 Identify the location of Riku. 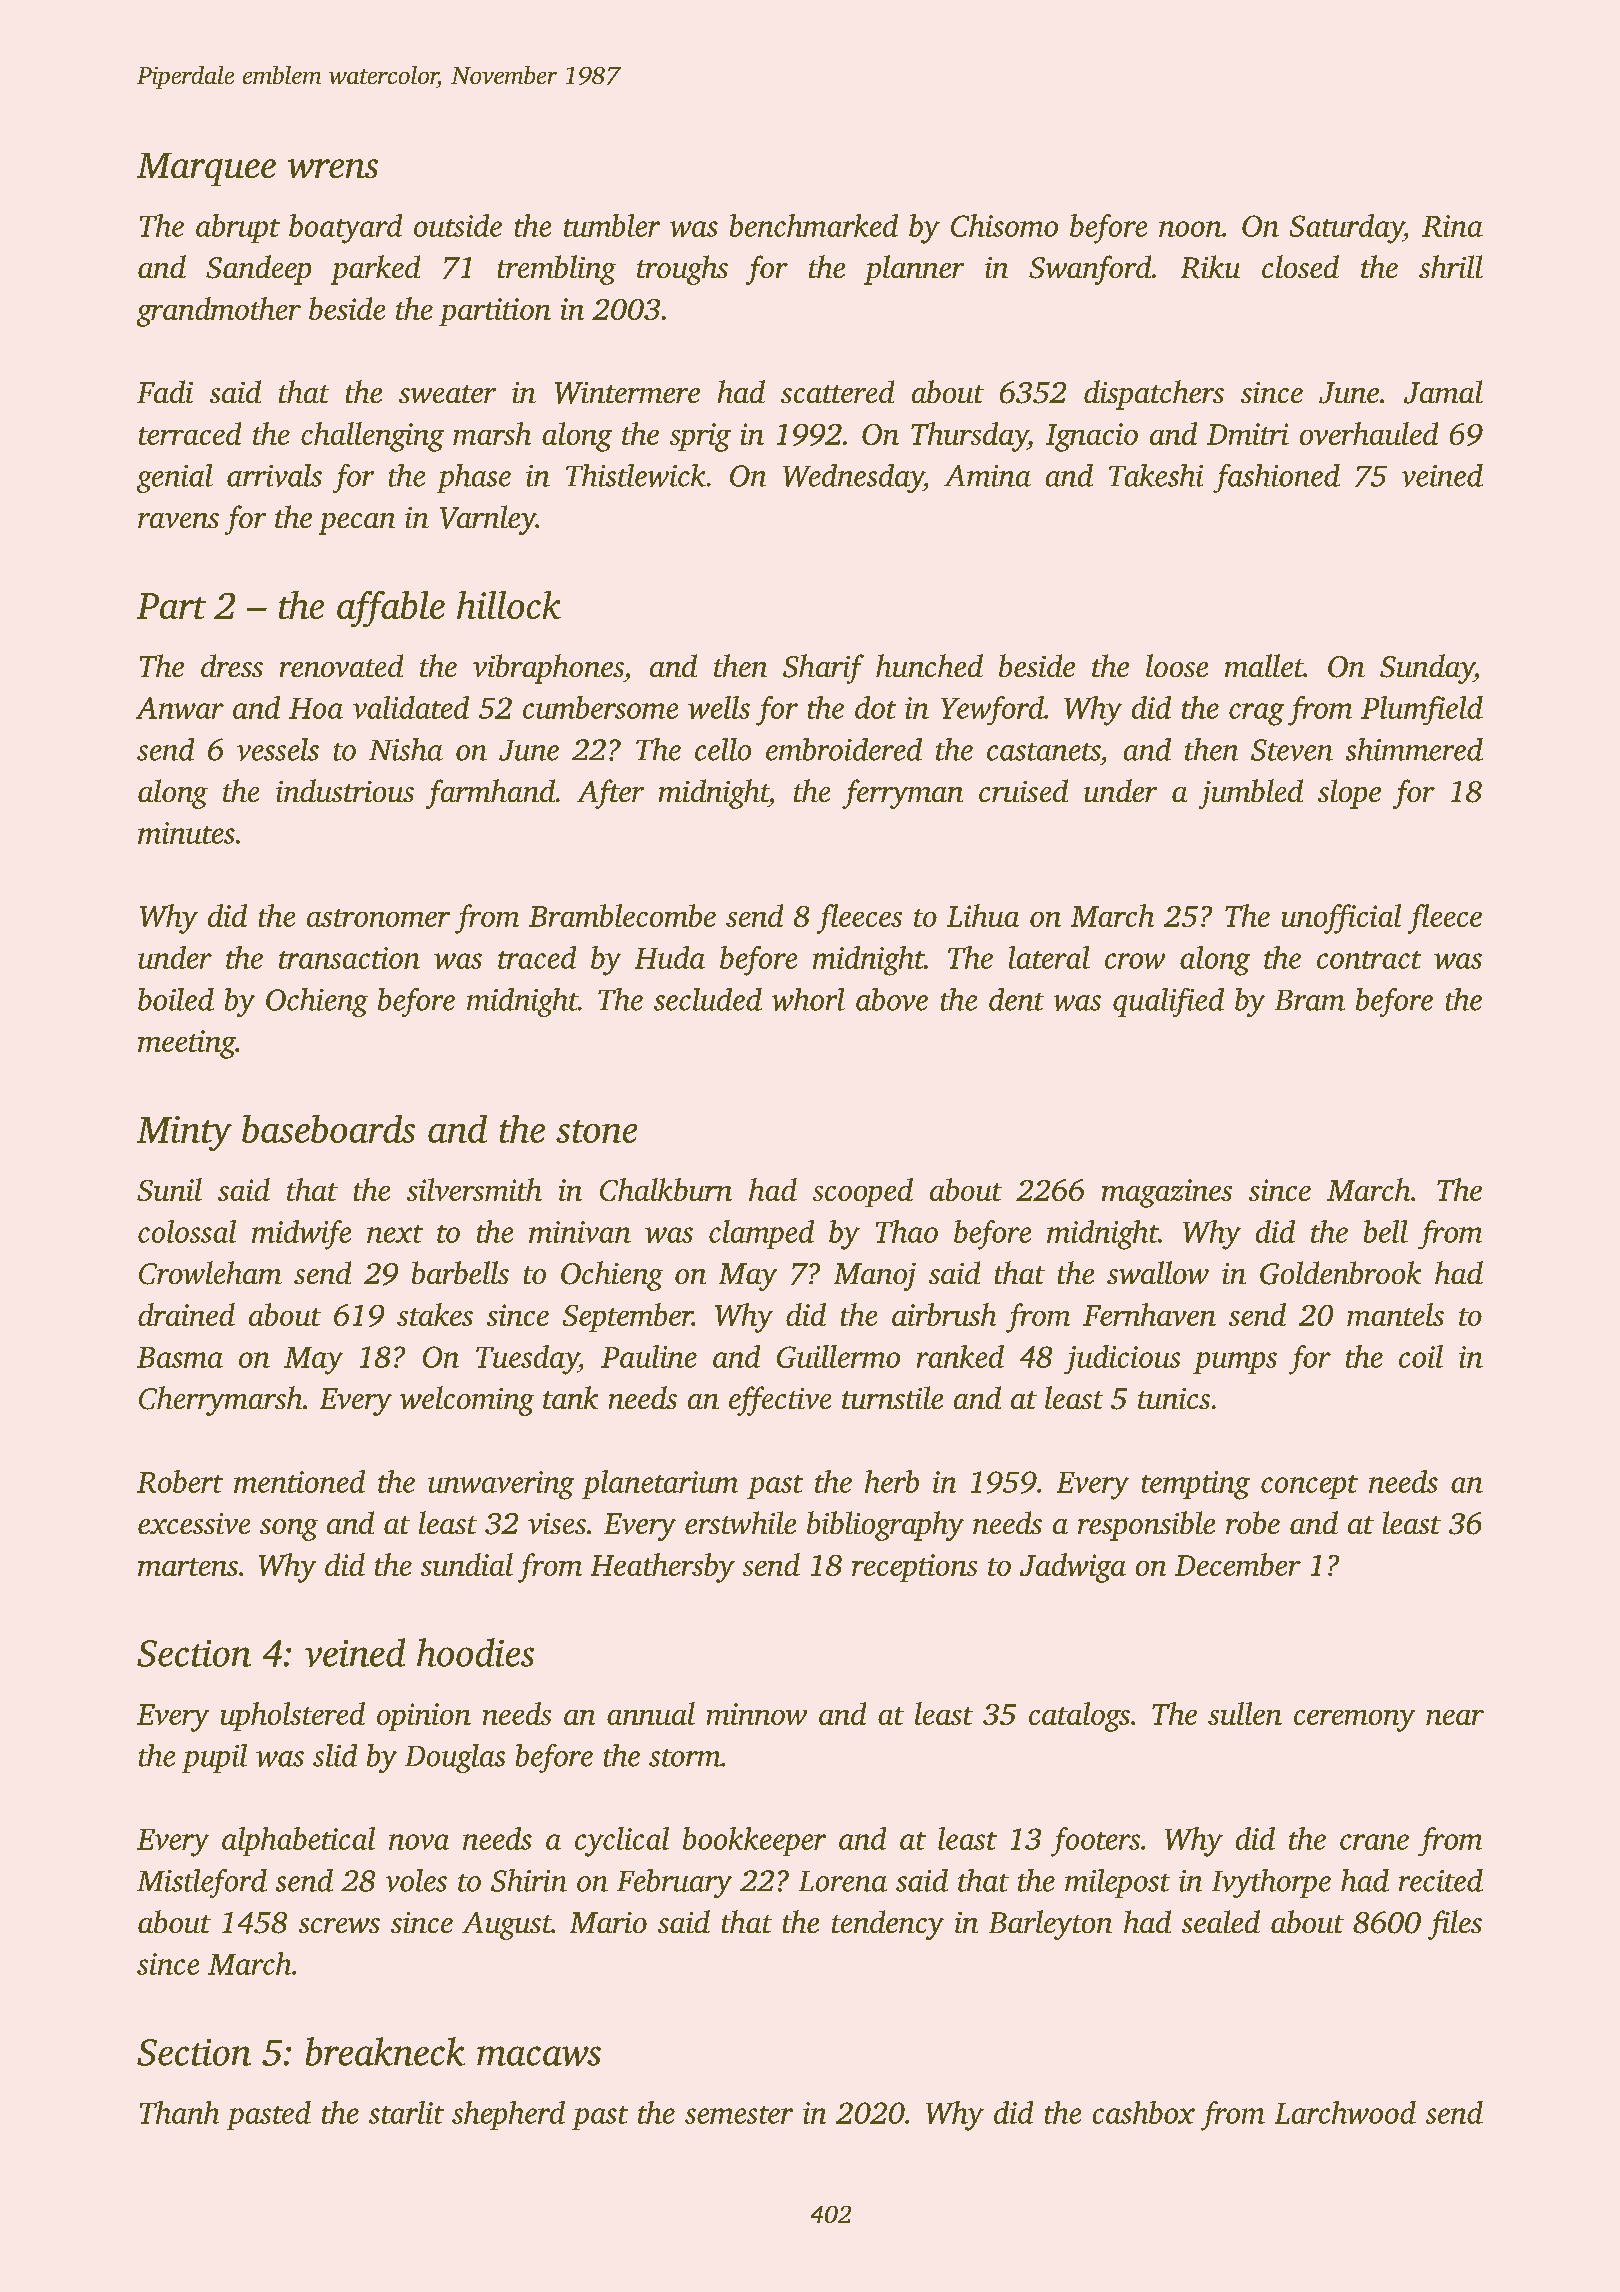
(1210, 267).
